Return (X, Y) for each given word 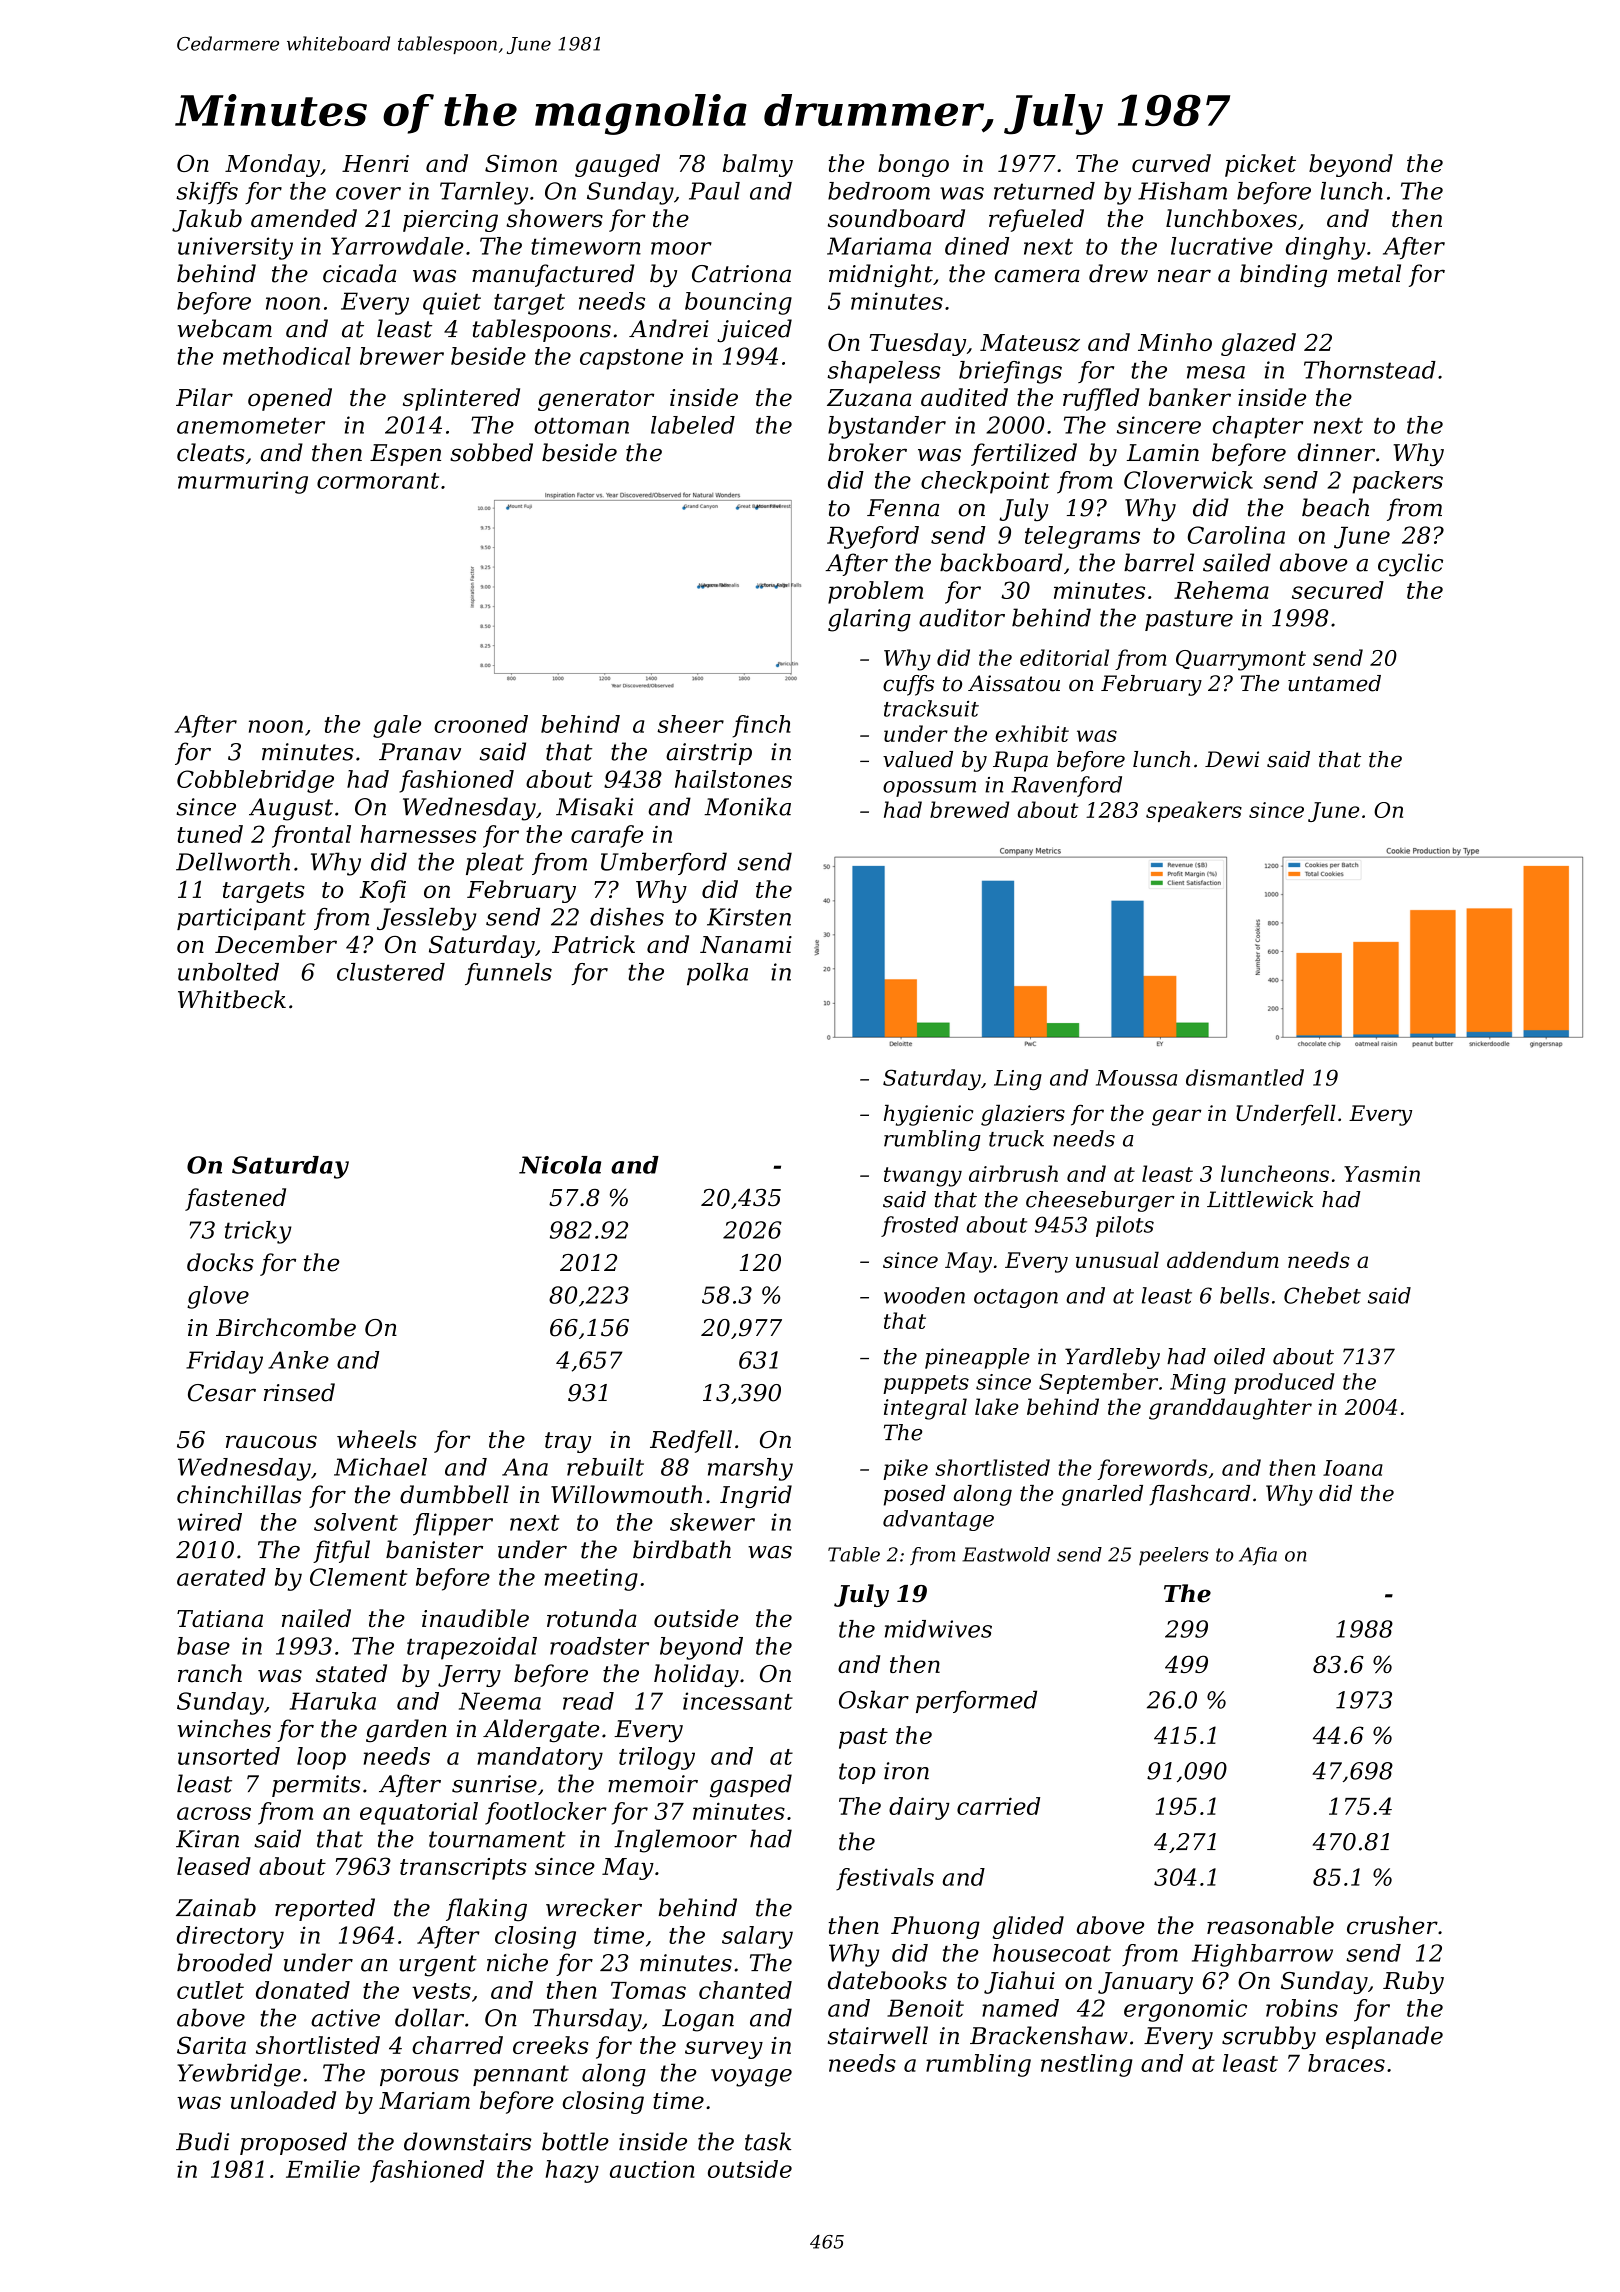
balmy (758, 165)
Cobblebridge (255, 781)
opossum (929, 789)
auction (652, 2169)
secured (1338, 590)
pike (905, 1469)
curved (1171, 163)
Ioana (1353, 1468)
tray (568, 1442)
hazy (572, 2171)
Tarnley (484, 193)
